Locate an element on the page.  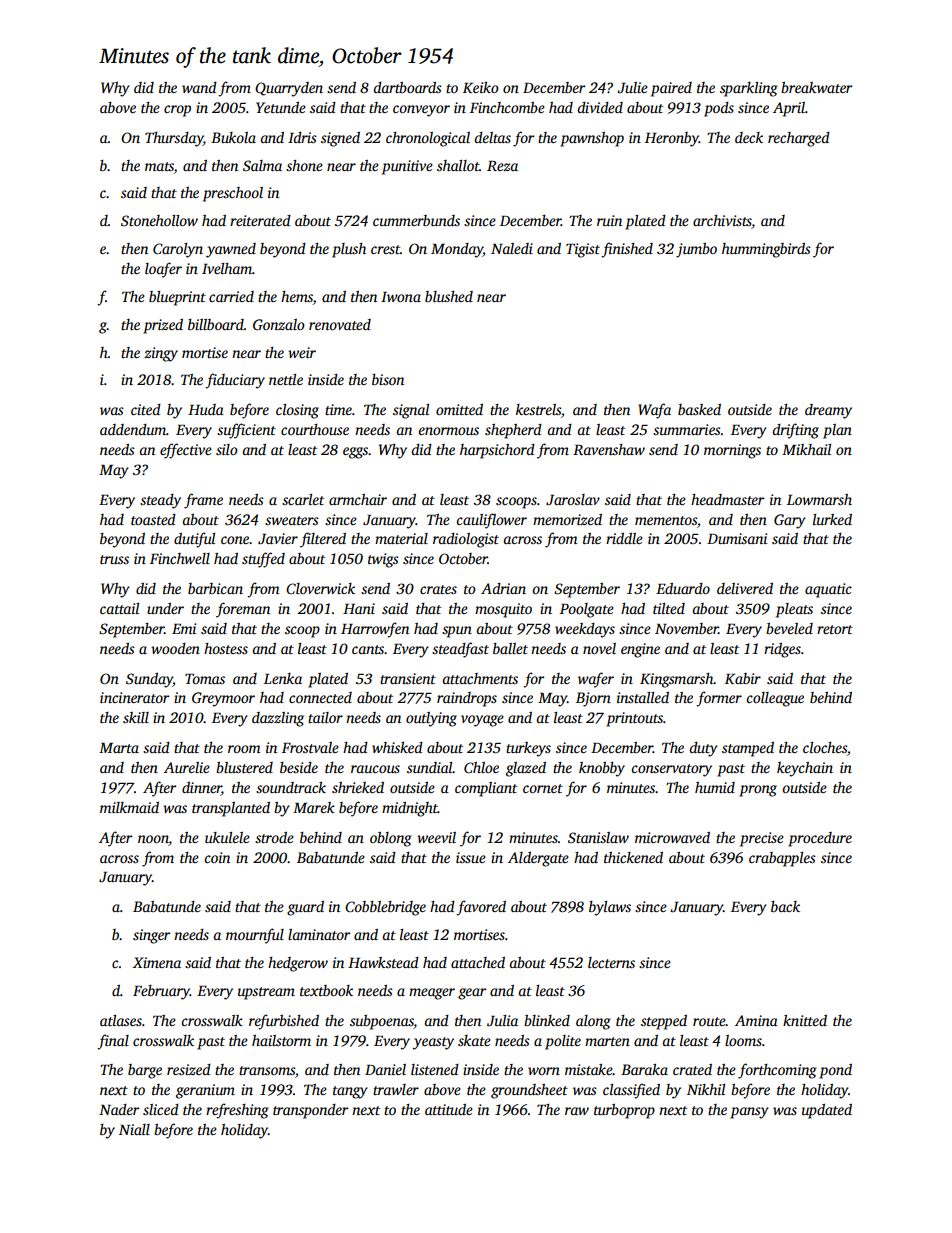
turboprop is located at coordinates (624, 1111).
